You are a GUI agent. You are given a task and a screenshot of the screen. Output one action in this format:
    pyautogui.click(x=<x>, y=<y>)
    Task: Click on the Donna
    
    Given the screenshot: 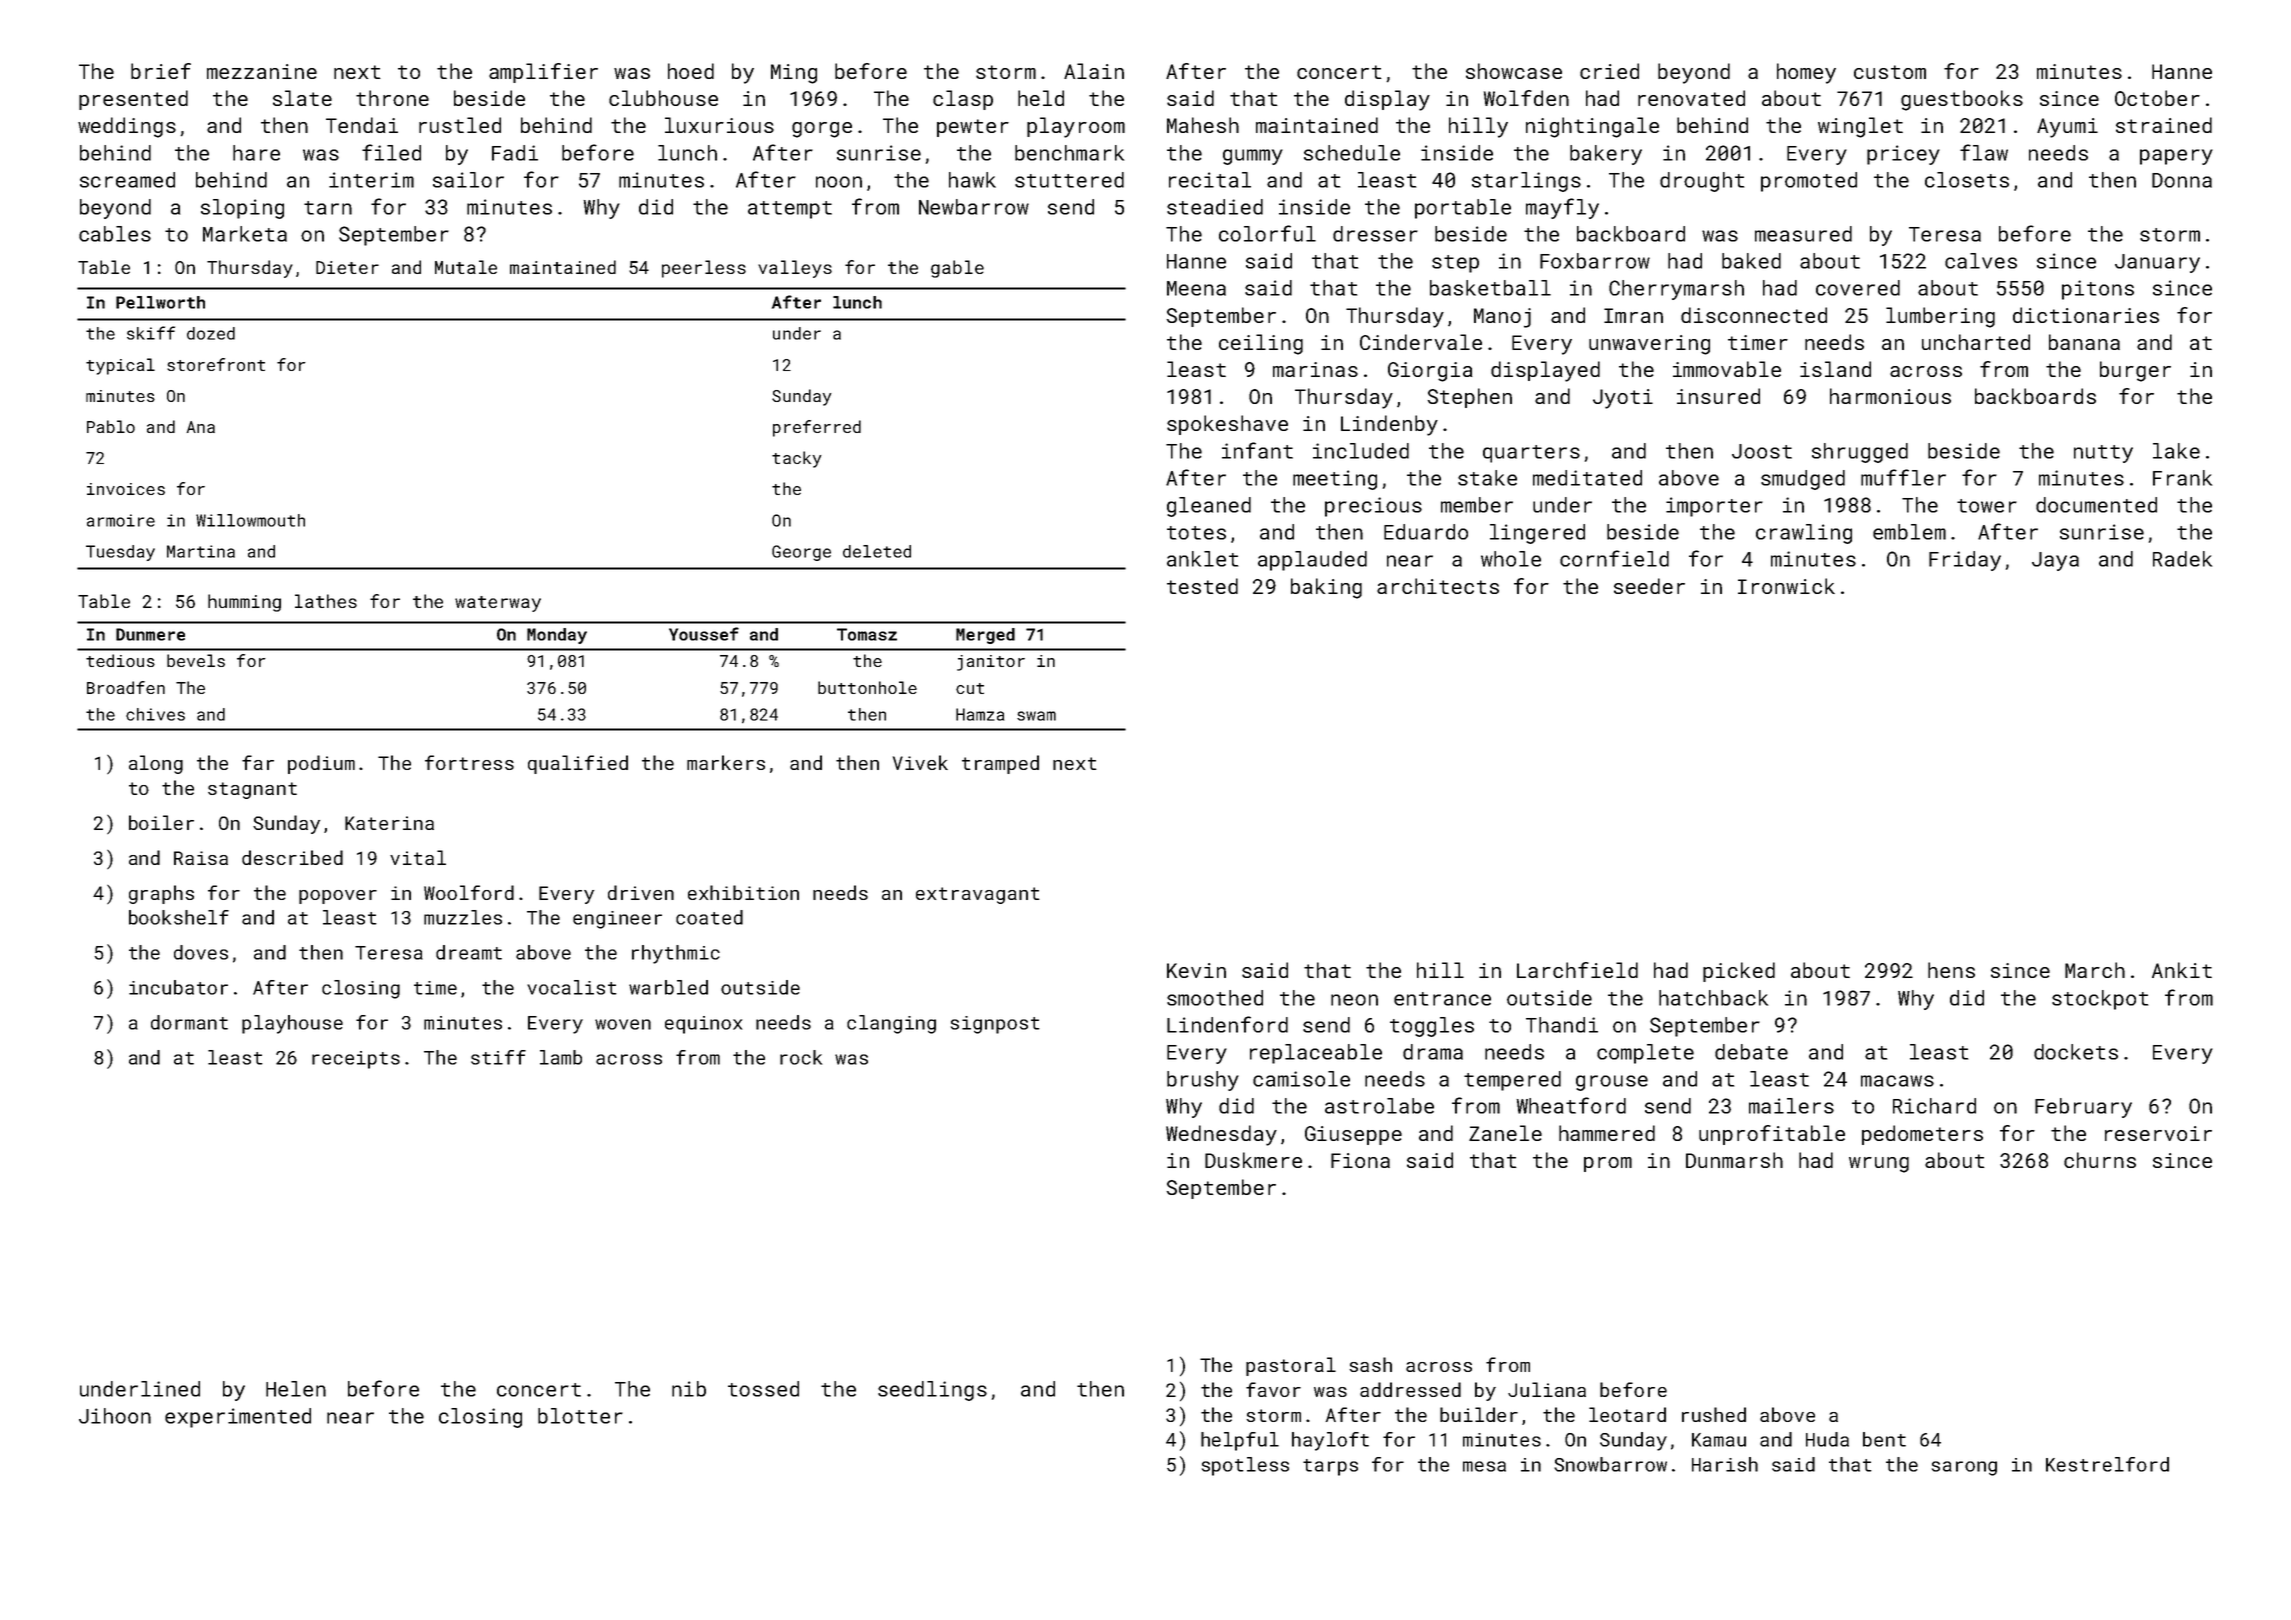 What is the action you would take?
    pyautogui.click(x=2182, y=180)
